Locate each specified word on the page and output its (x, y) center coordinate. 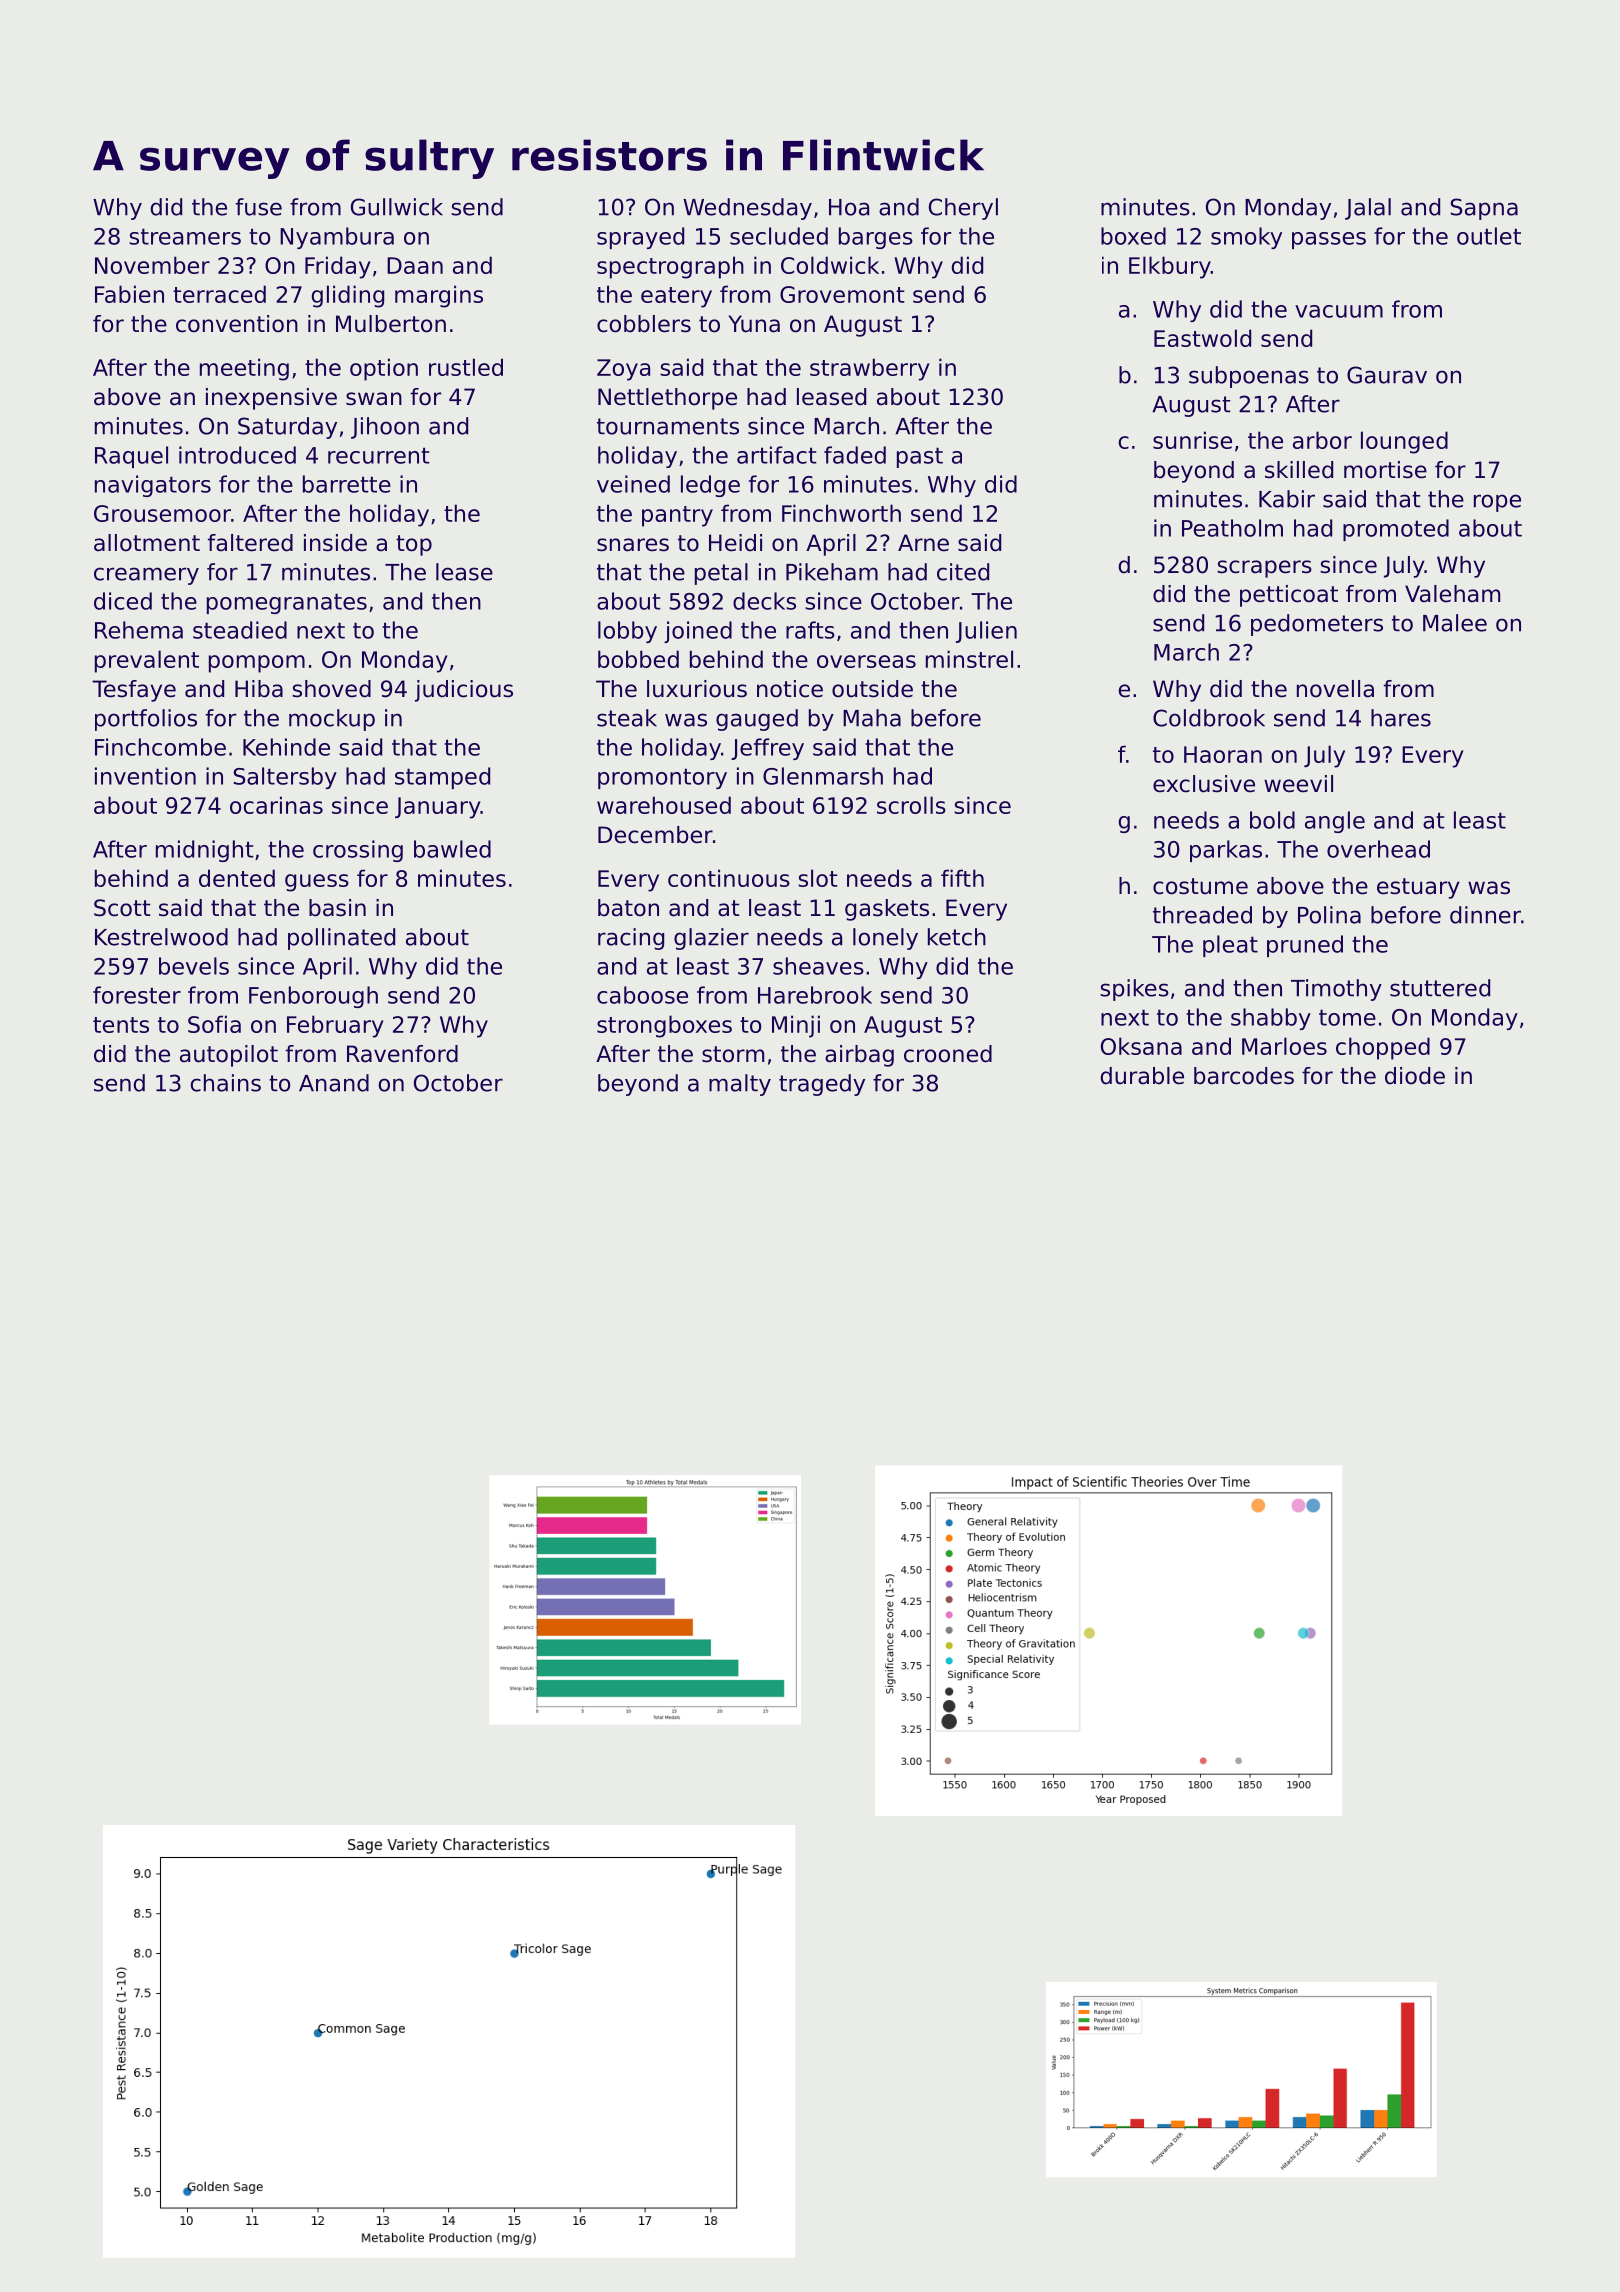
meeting (244, 369)
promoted (1396, 530)
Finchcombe (160, 747)
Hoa (849, 207)
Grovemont (842, 294)
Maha (872, 718)
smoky (1246, 238)
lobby (627, 632)
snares (633, 545)
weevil (1298, 784)
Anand (334, 1083)
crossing (358, 851)
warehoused (664, 805)
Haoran (1223, 754)
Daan (415, 265)
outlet (1489, 236)
